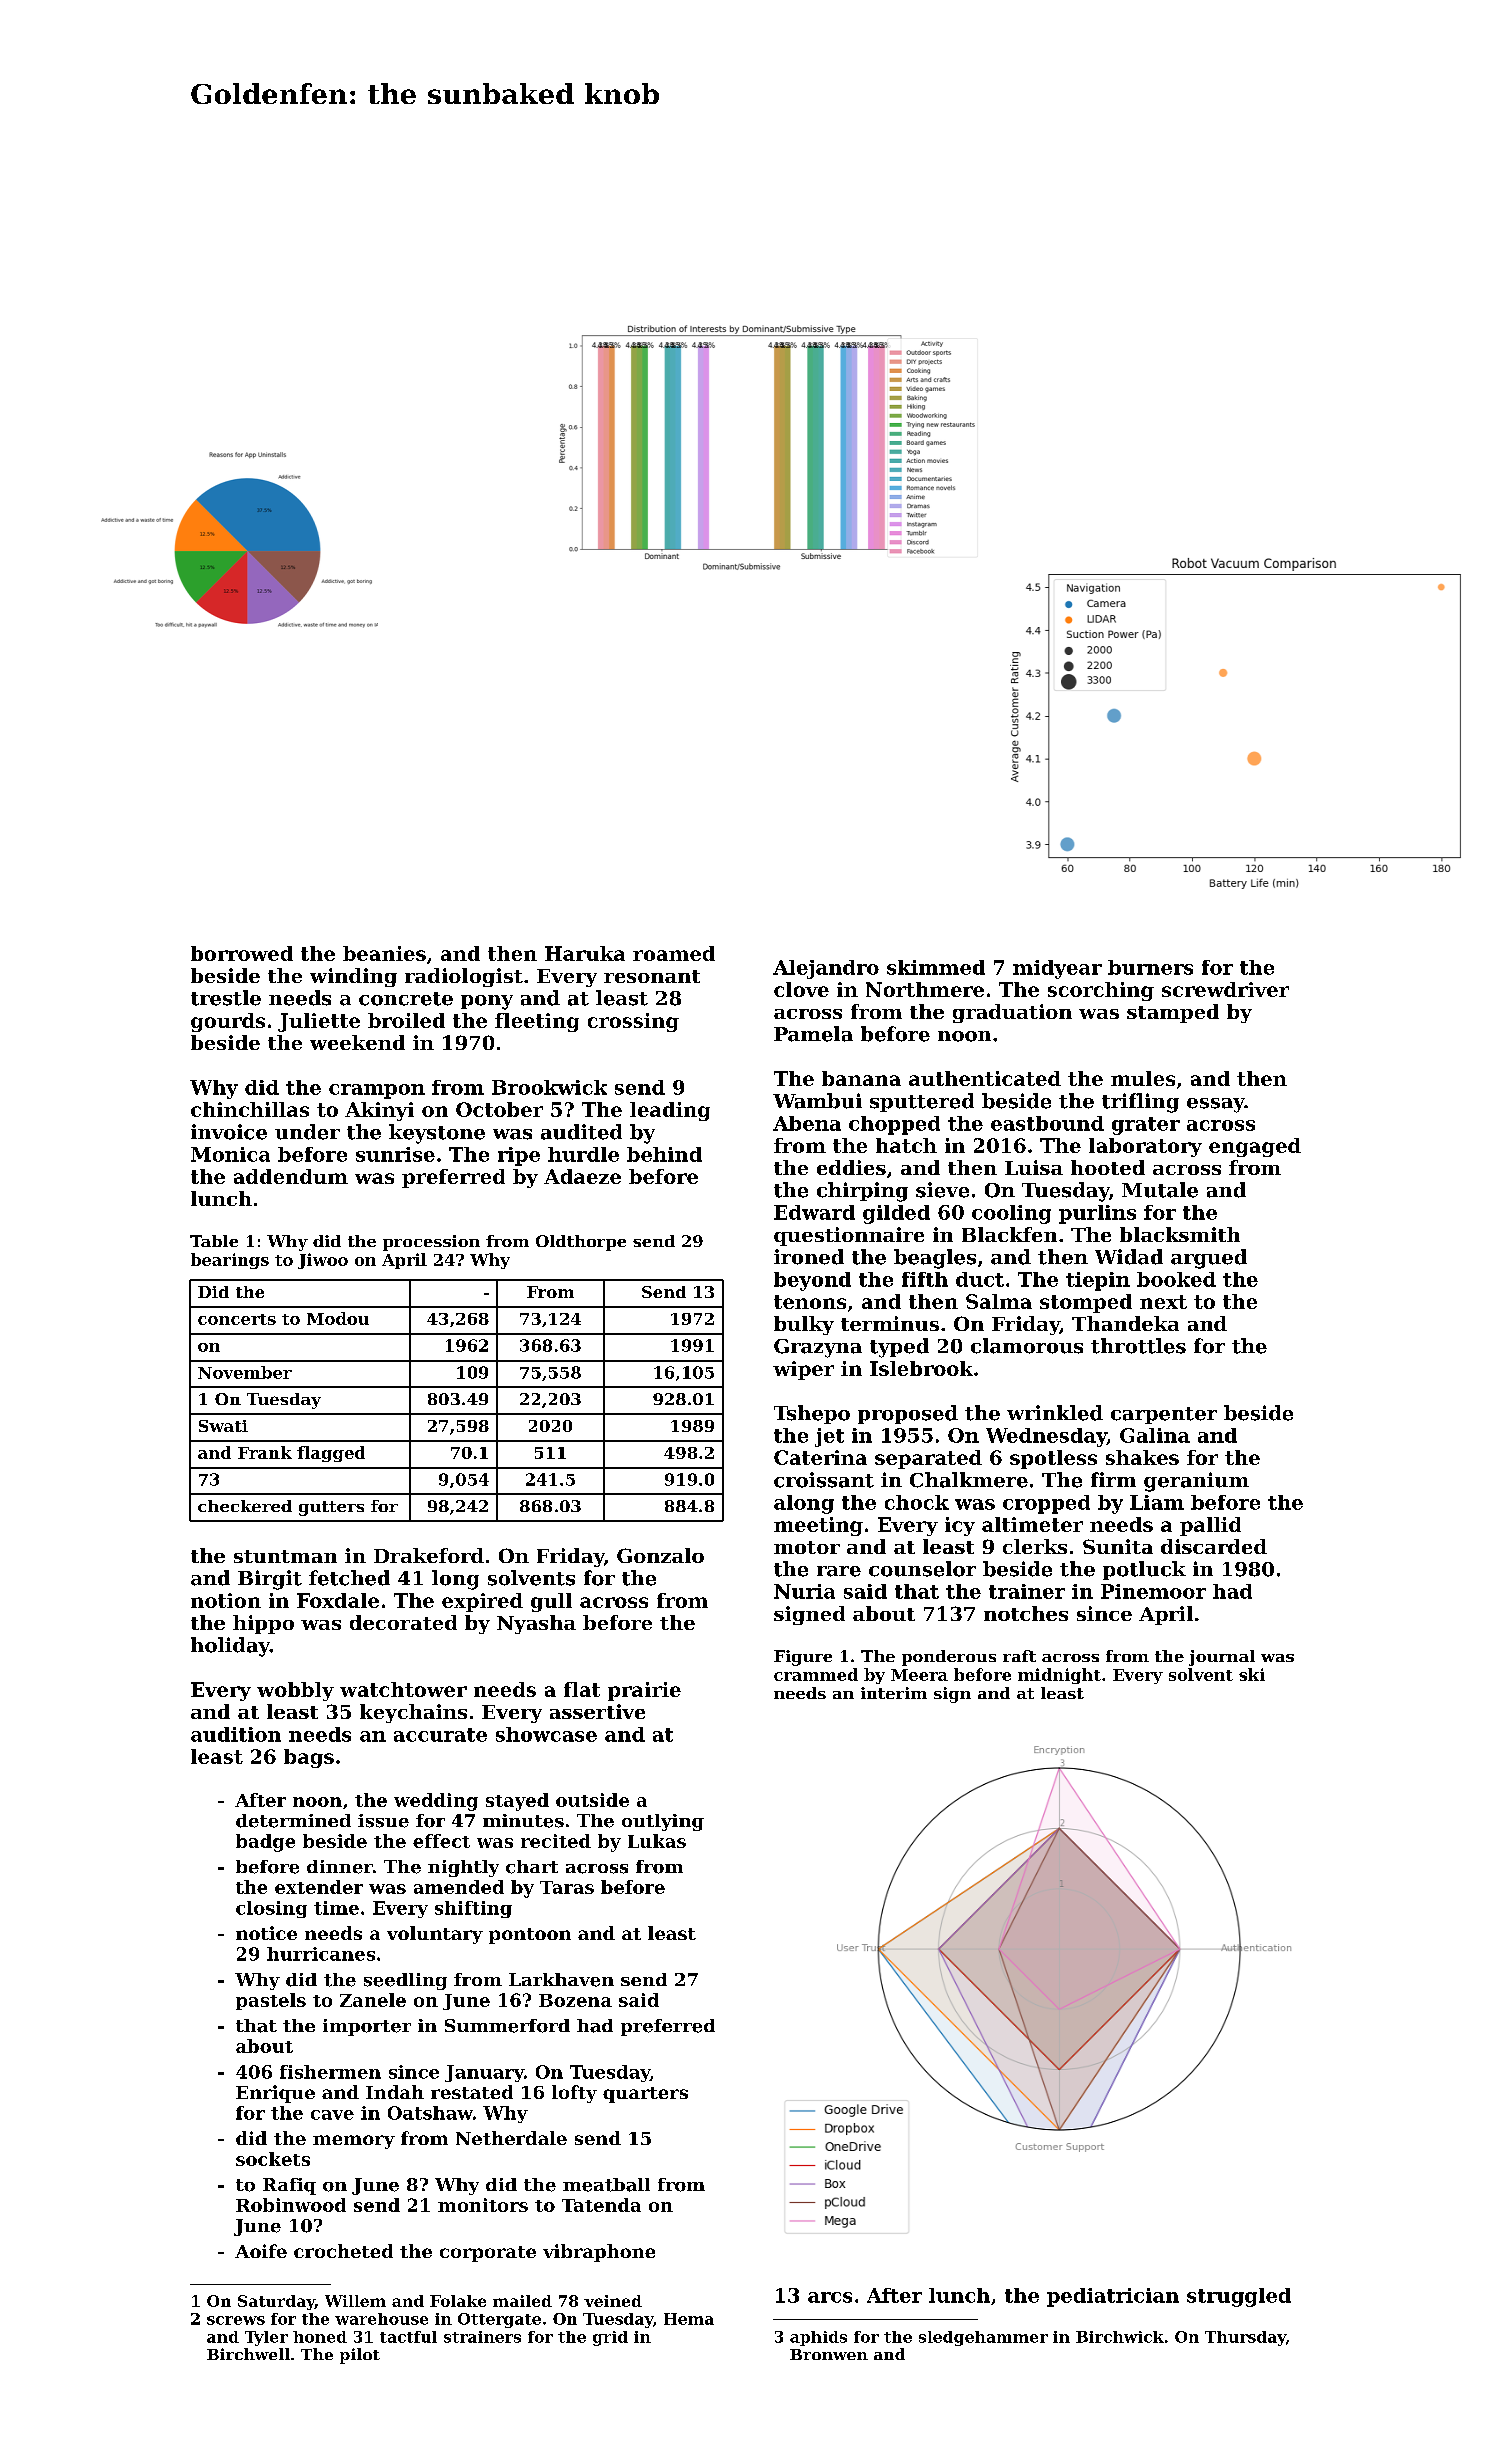 This screenshot has width=1496, height=2464. I want to click on graduation, so click(1012, 1013).
